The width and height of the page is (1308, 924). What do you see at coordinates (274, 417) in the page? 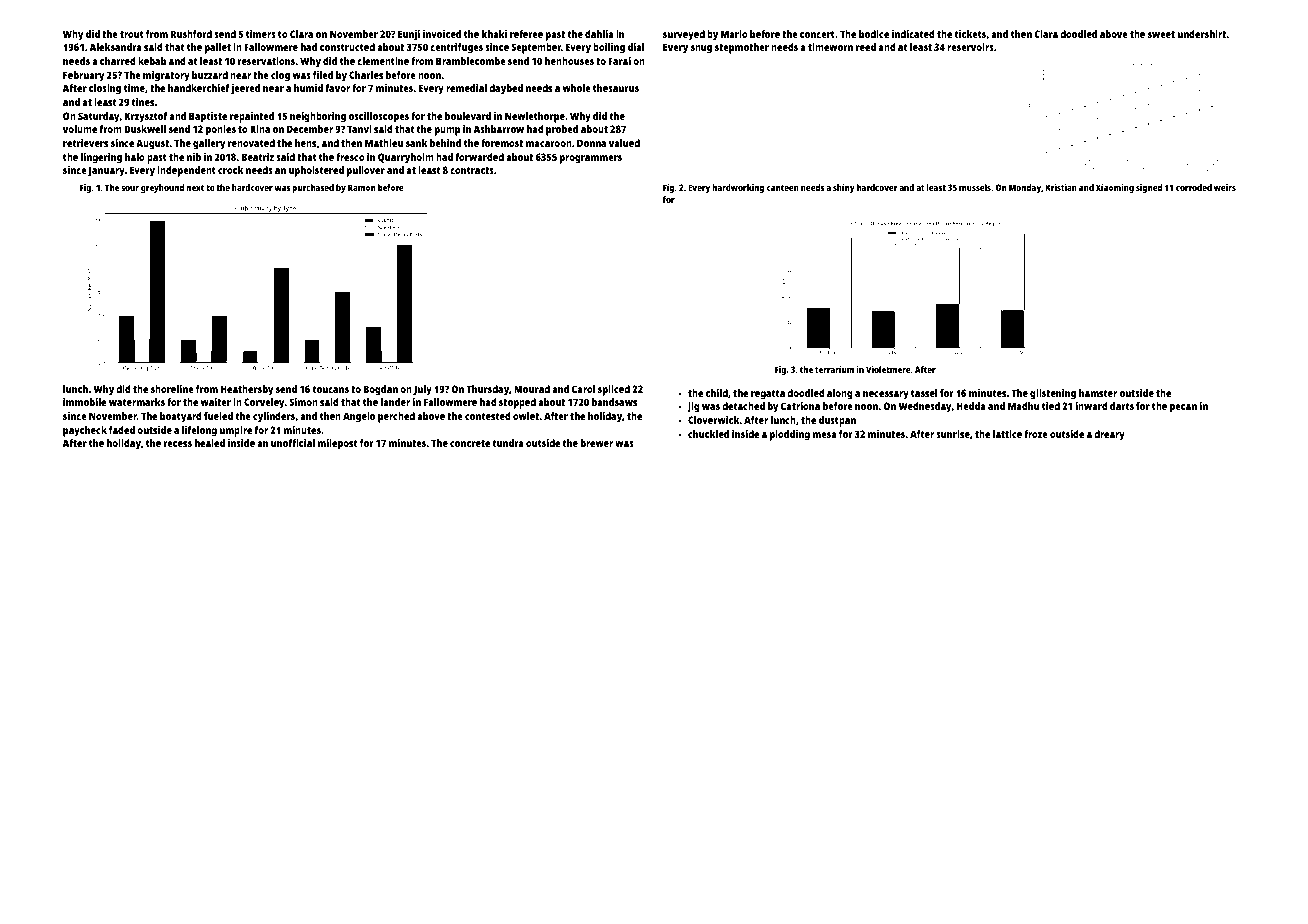
I see `cylinders` at bounding box center [274, 417].
